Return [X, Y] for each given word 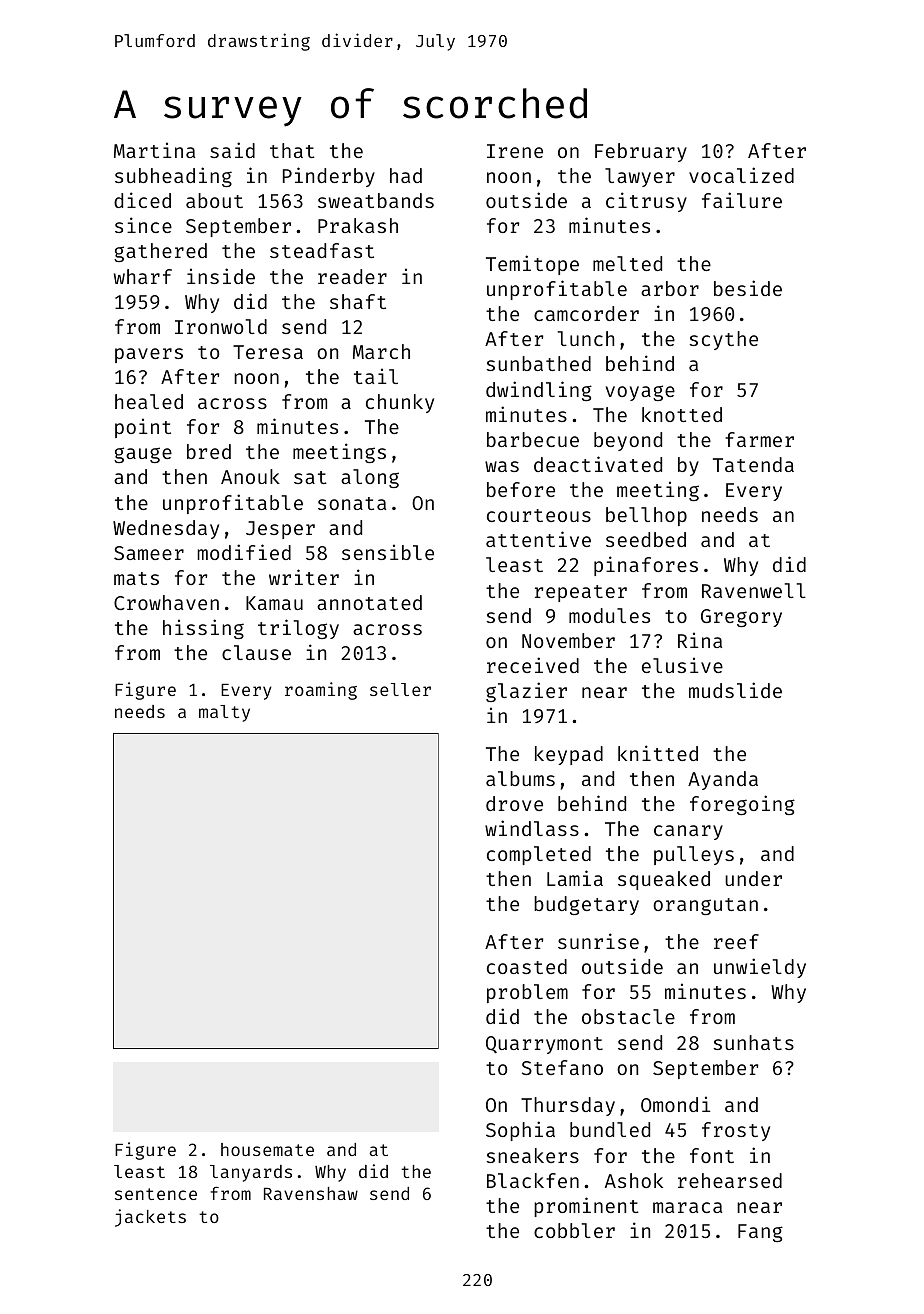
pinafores [646, 566]
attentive [538, 539]
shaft [358, 301]
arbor [670, 288]
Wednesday [166, 529]
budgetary [586, 905]
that [292, 150]
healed [149, 401]
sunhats [754, 1042]
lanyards [251, 1173]
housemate [267, 1149]
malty [224, 713]
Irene [515, 151]
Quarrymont [544, 1045]
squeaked [664, 880]
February [641, 152]
